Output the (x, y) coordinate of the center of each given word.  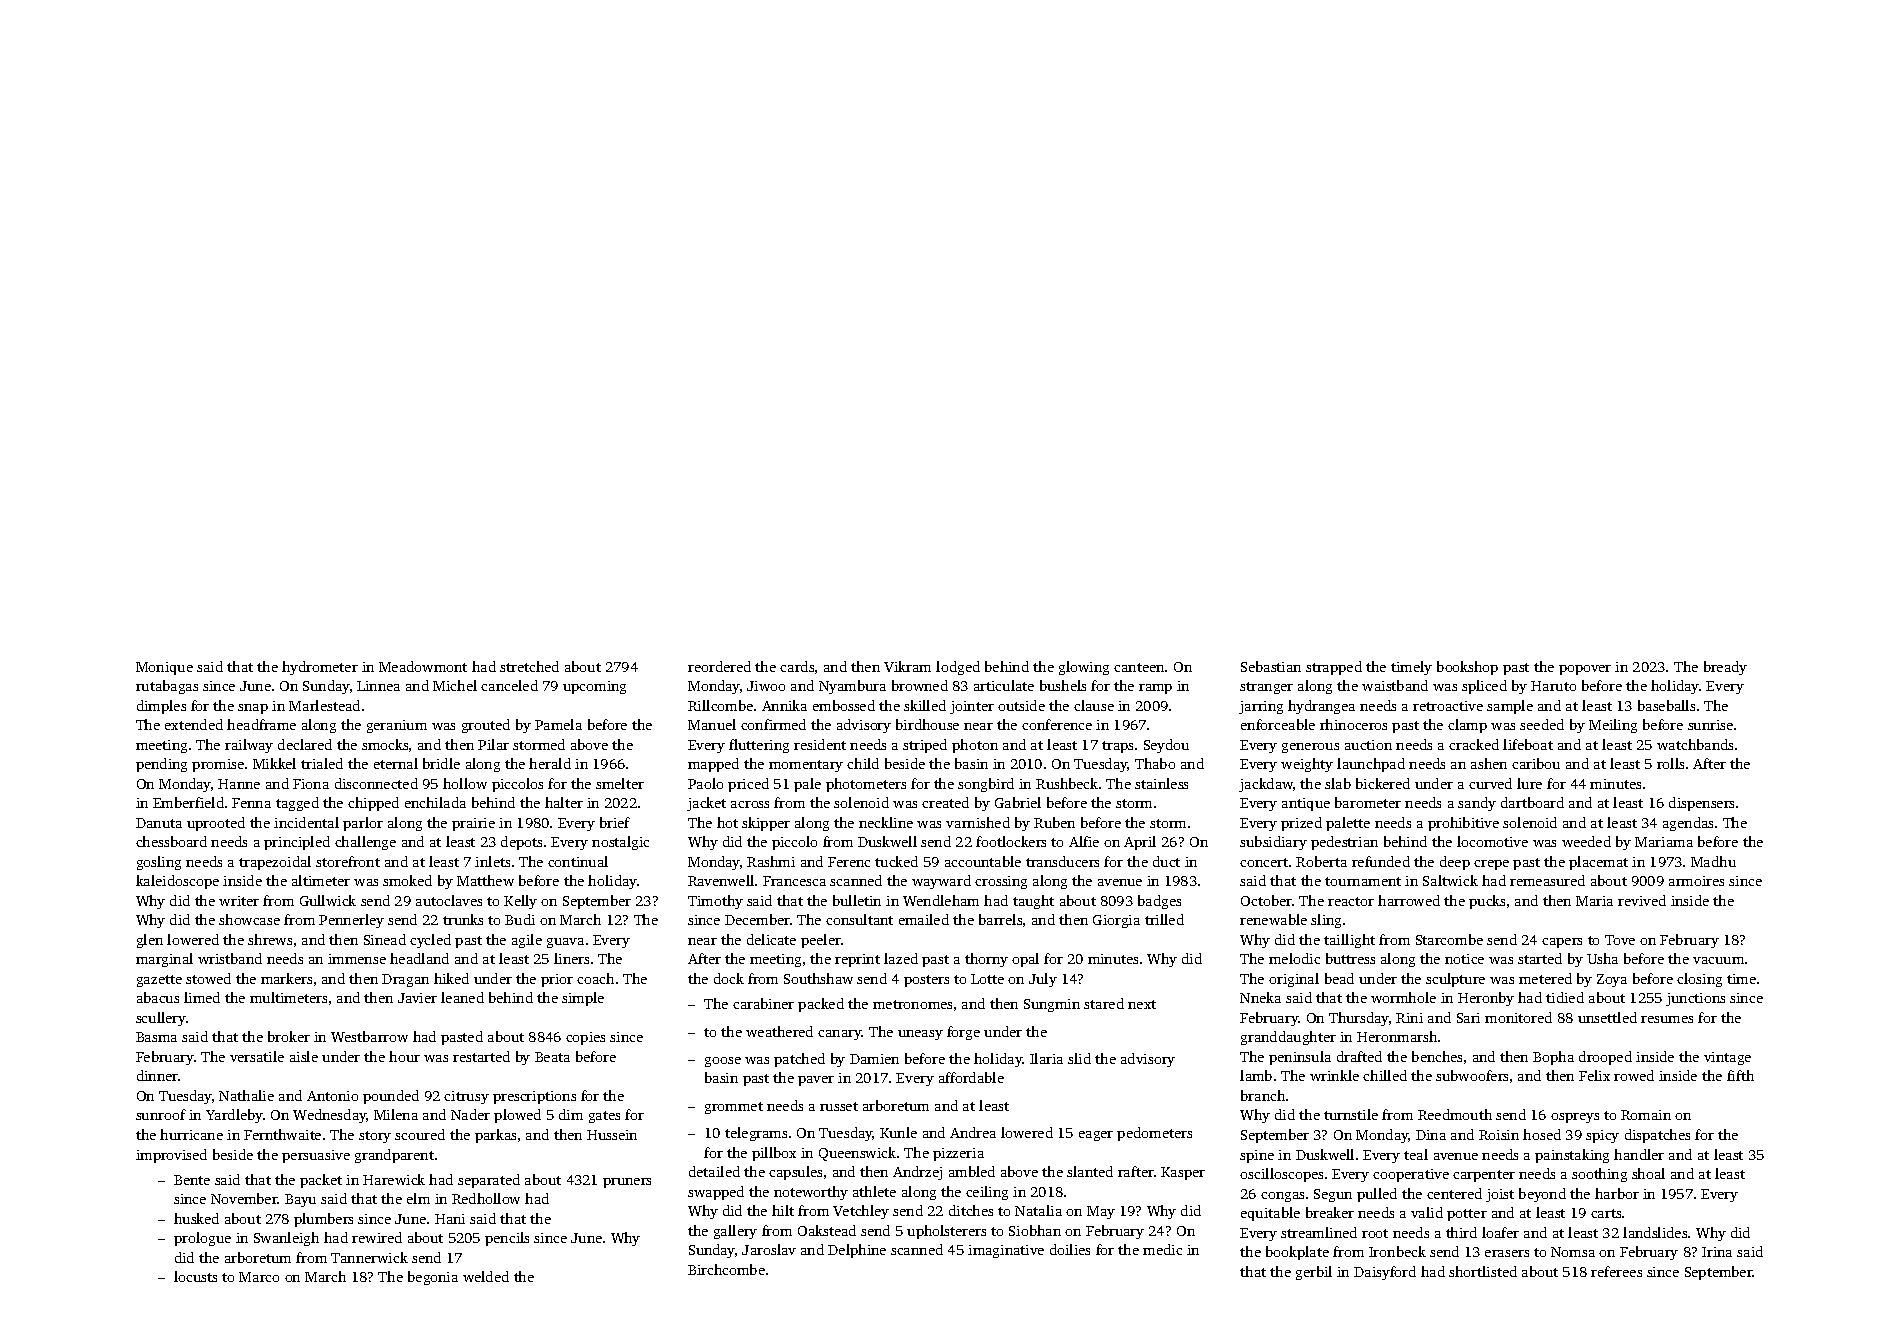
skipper (766, 824)
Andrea (973, 1132)
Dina (1431, 1135)
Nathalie (246, 1095)
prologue (202, 1239)
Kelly (520, 902)
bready (1725, 668)
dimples (161, 707)
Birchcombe (726, 1269)
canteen (1139, 667)
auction (1368, 745)
